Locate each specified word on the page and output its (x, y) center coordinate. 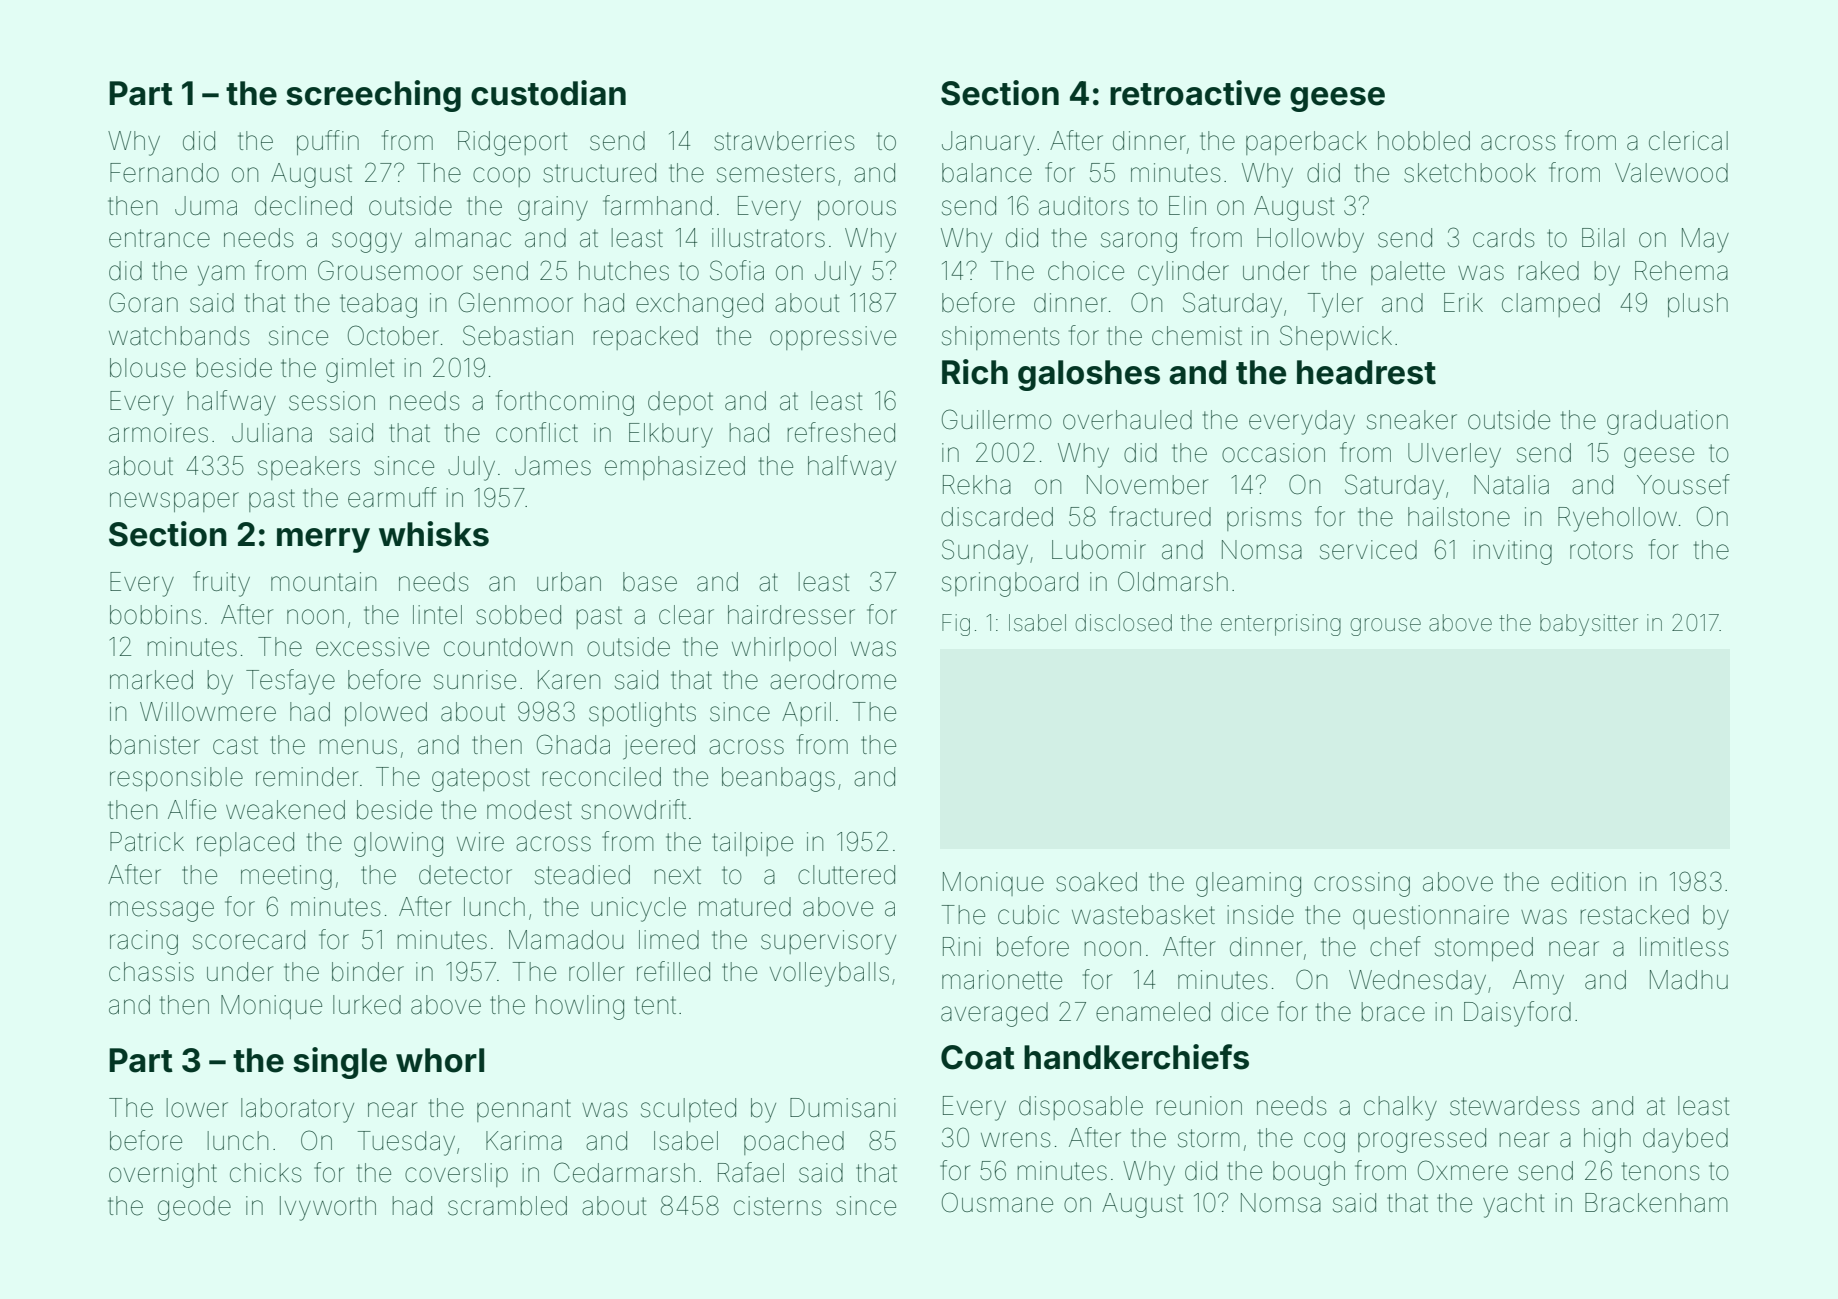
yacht (1513, 1205)
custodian (548, 93)
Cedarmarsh (624, 1172)
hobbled (1424, 141)
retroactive (1195, 93)
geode (194, 1208)
